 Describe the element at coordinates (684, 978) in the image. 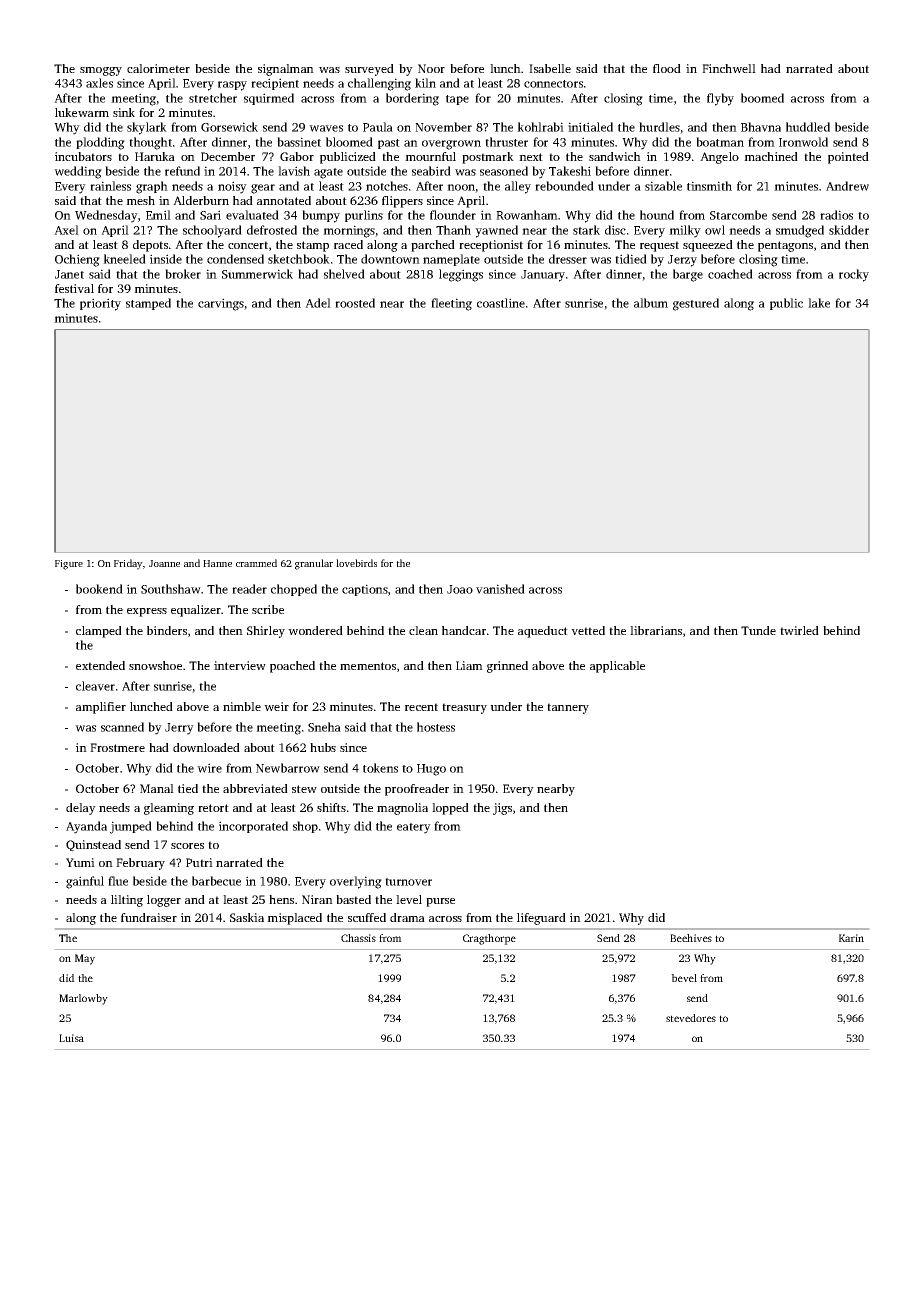

I see `bevel` at that location.
